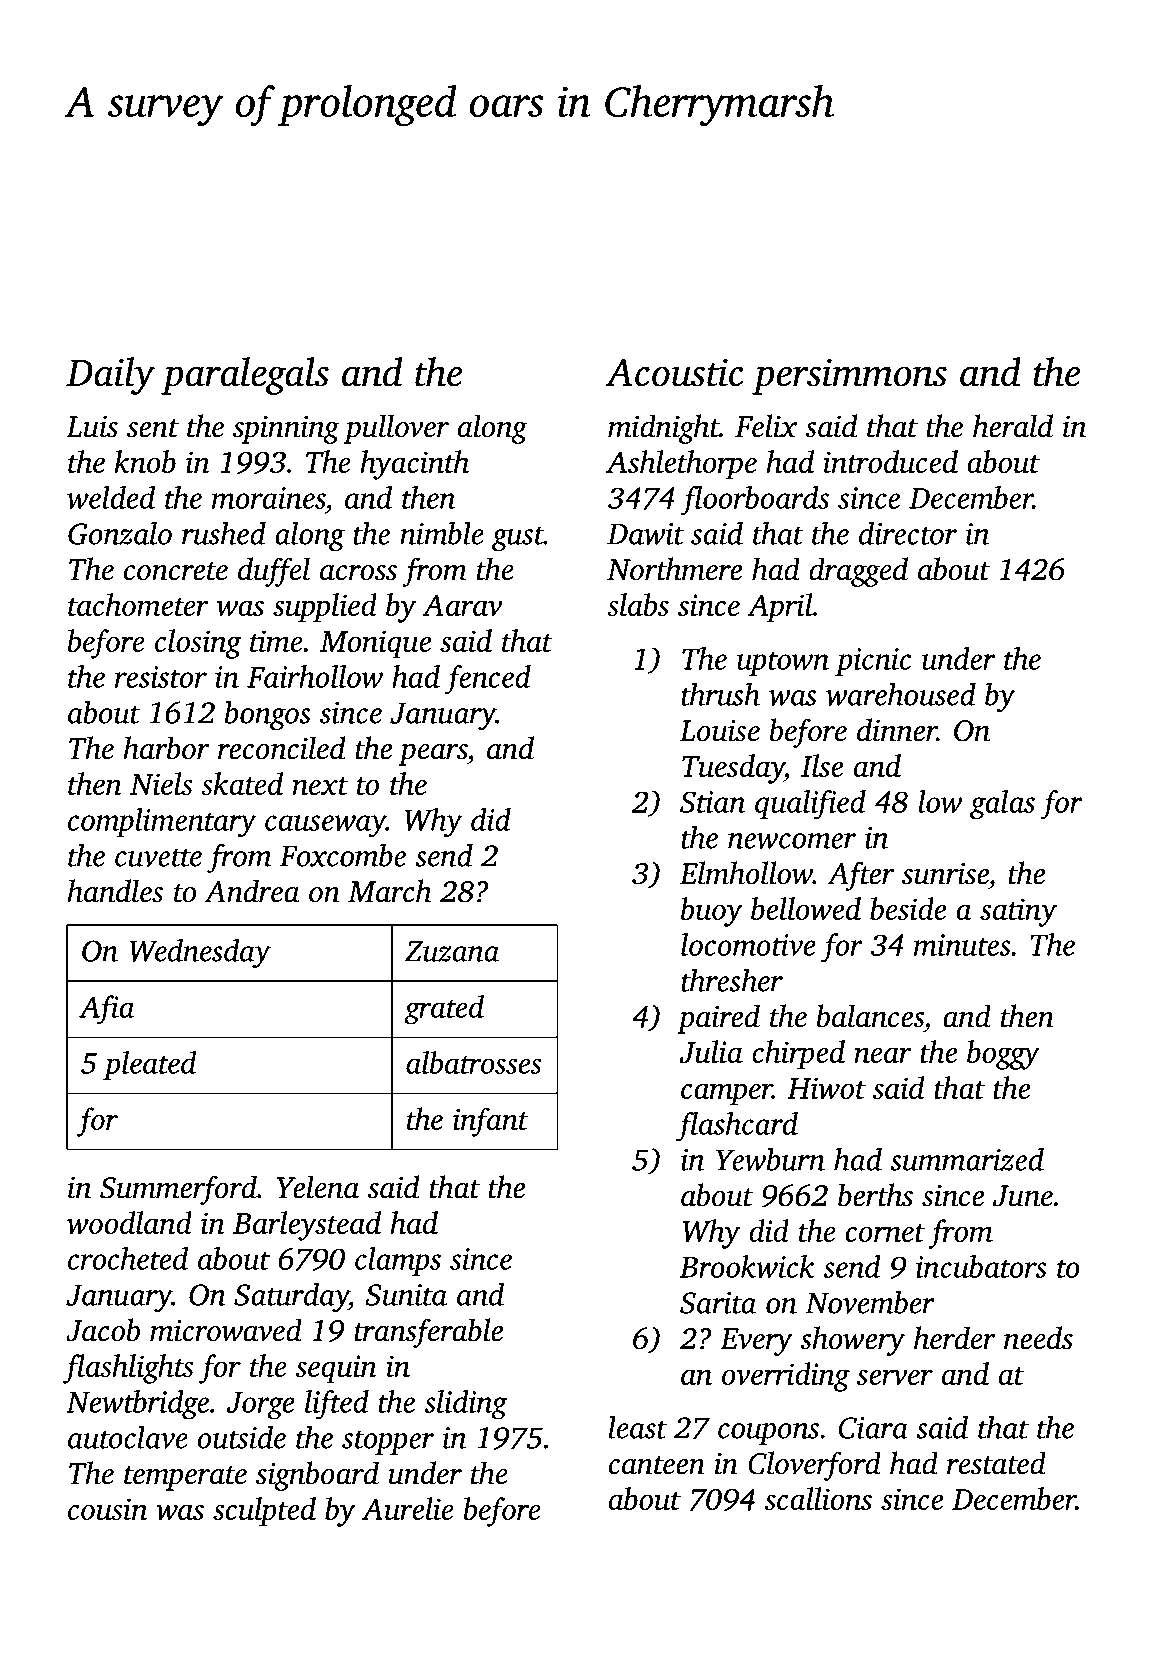 This screenshot has height=1654, width=1165. What do you see at coordinates (108, 1509) in the screenshot?
I see `cousin` at bounding box center [108, 1509].
